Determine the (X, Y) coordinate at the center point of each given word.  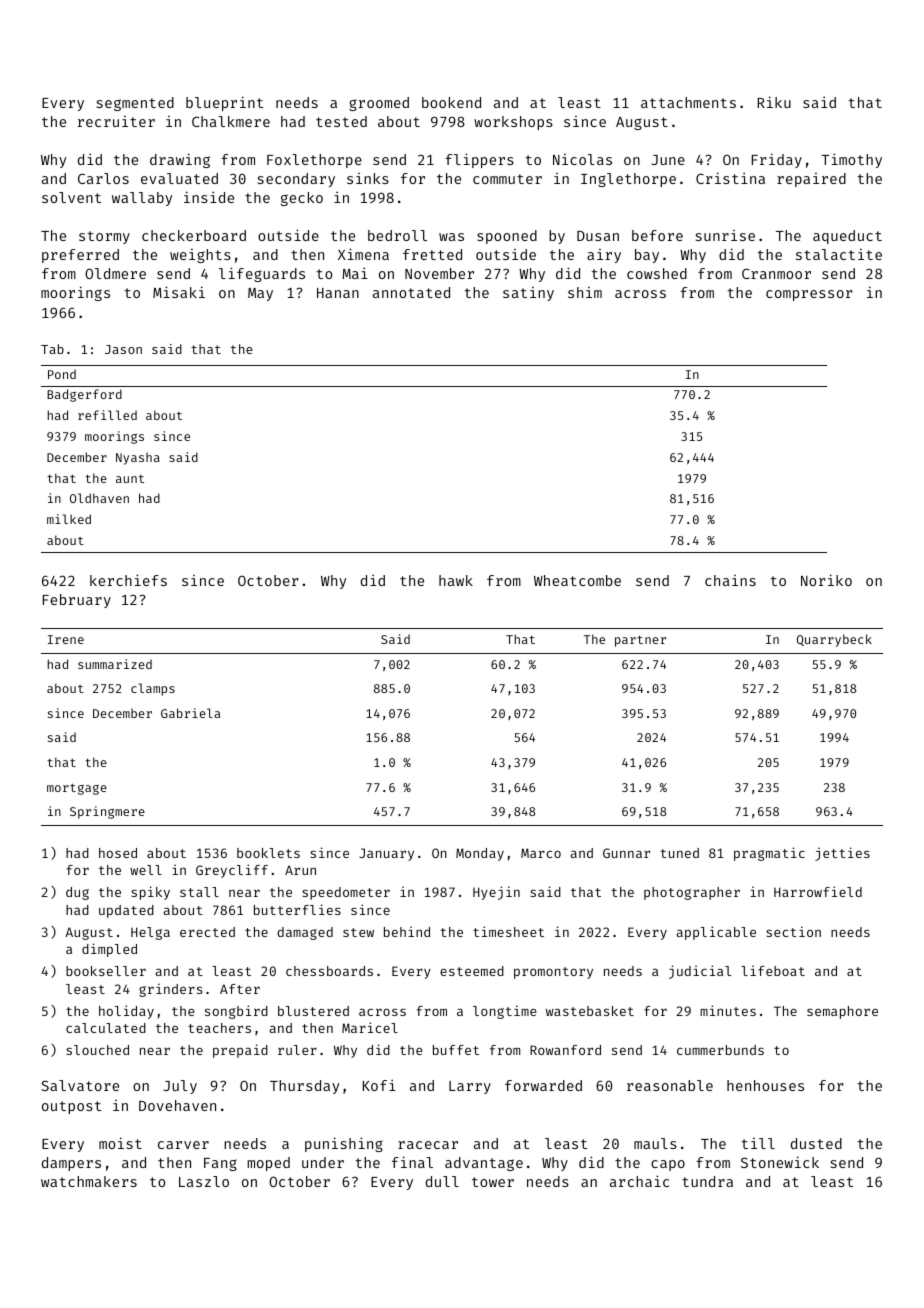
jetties (842, 854)
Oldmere (115, 273)
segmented (135, 104)
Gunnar (626, 853)
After (240, 989)
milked (69, 519)
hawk (456, 580)
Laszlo (204, 1181)
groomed (379, 104)
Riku (774, 102)
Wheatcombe (577, 580)
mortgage (77, 789)
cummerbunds (720, 1050)
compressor (809, 295)
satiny (528, 294)
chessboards (329, 971)
